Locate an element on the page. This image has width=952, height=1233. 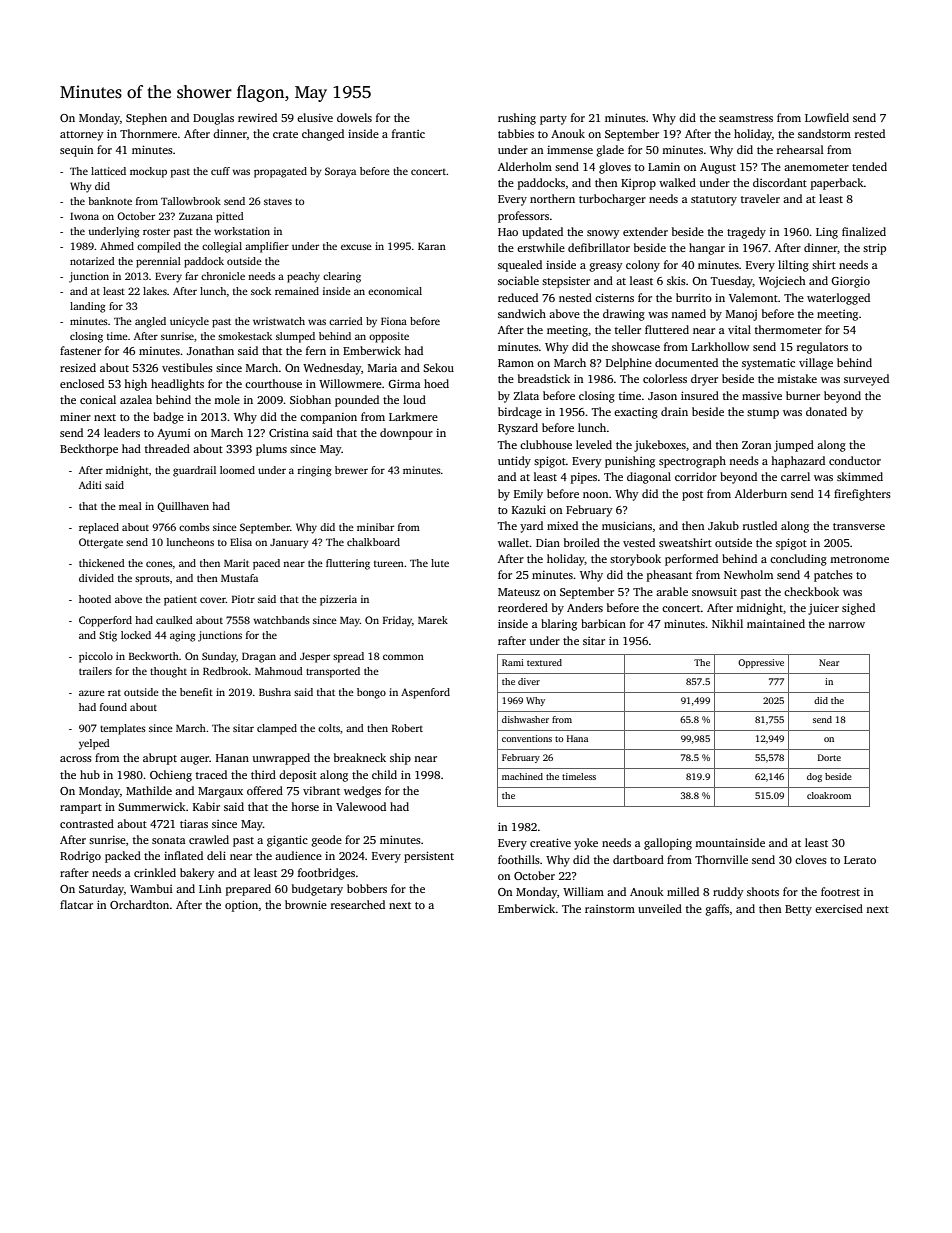
Marit is located at coordinates (236, 563).
